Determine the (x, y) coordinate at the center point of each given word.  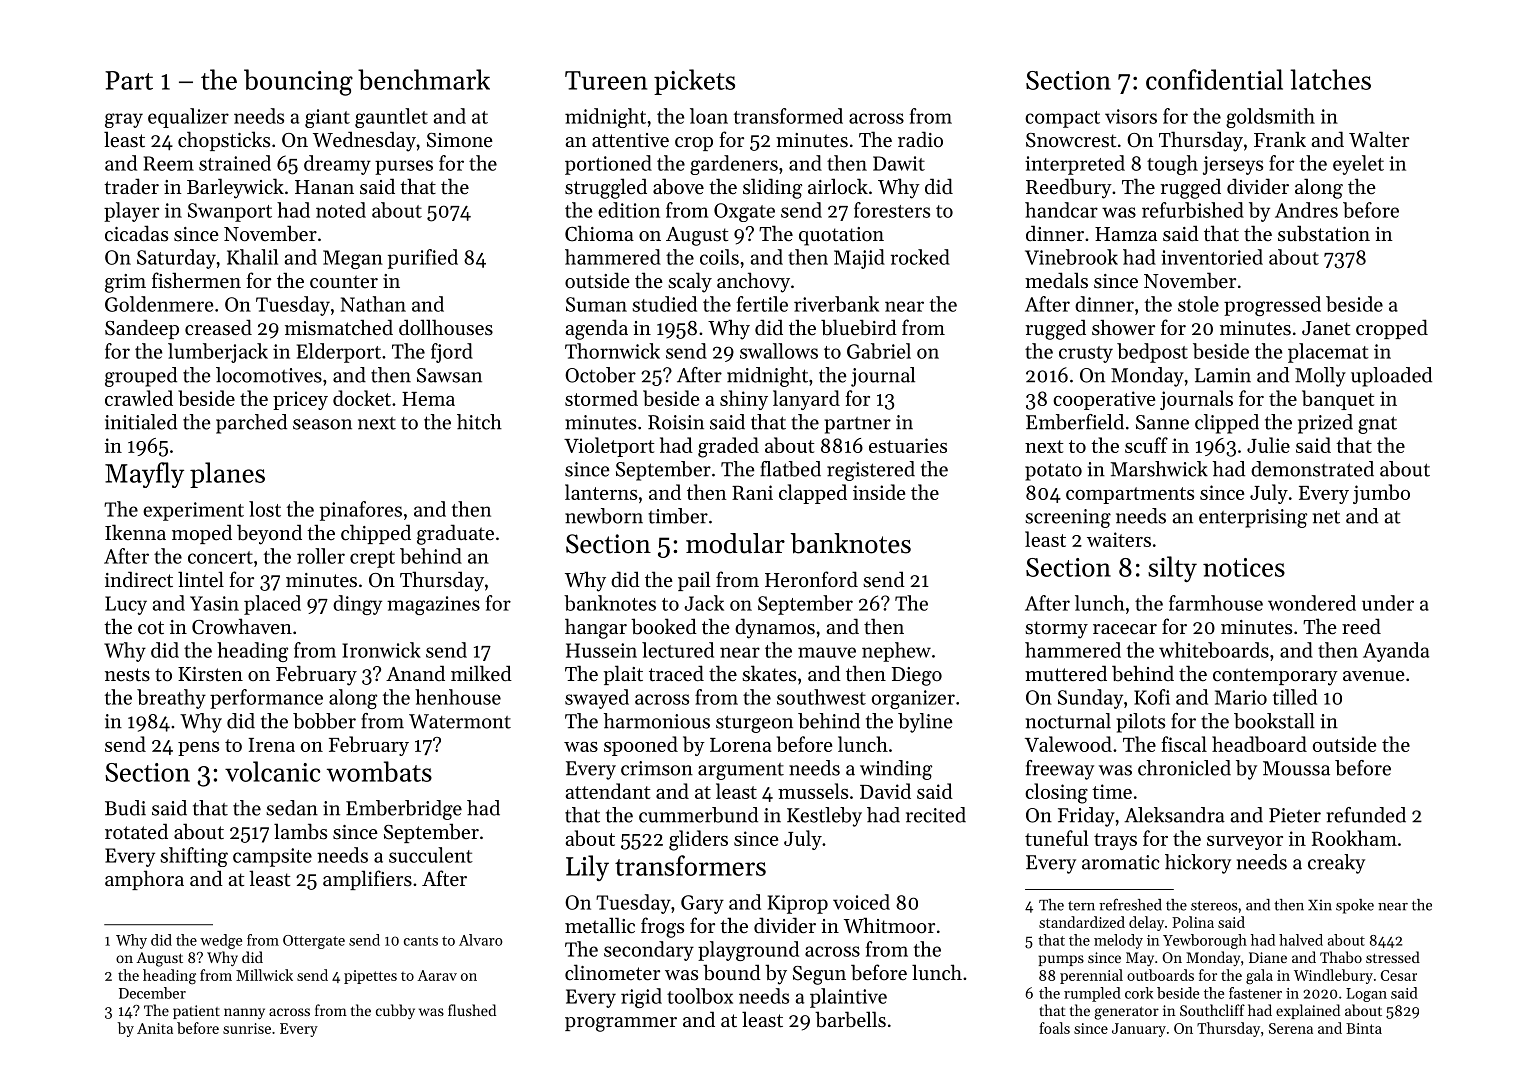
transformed (788, 116)
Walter (1379, 139)
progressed (1272, 306)
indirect (139, 579)
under (1388, 603)
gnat (1377, 425)
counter (344, 282)
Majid (859, 259)
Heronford (811, 579)
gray (124, 120)
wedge (221, 941)
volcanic (272, 771)
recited (936, 815)
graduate (455, 534)
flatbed (790, 469)
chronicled (1184, 768)
